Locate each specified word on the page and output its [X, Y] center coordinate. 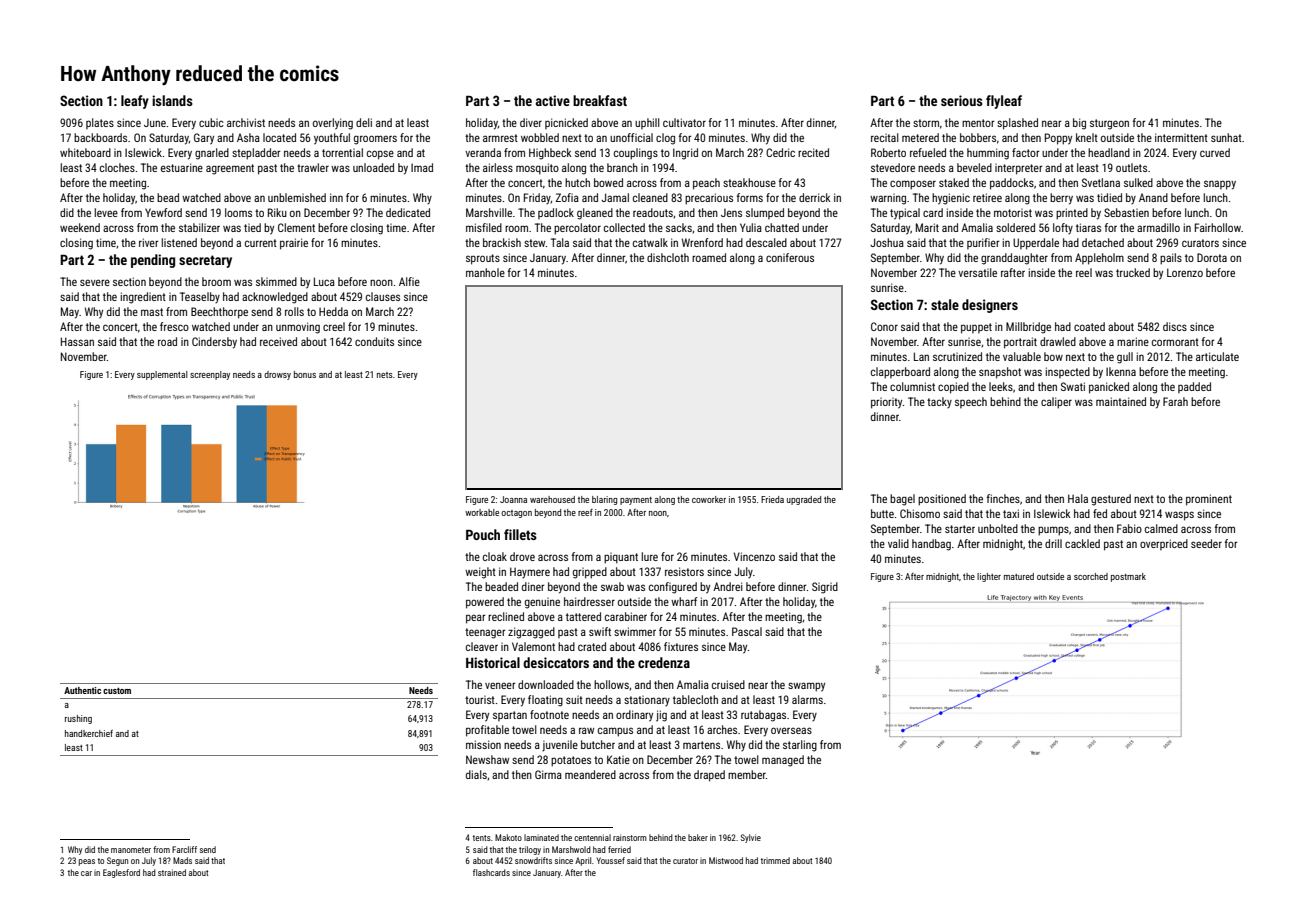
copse [380, 155]
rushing [78, 719]
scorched [1091, 576]
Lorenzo [1185, 272]
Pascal [747, 631]
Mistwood [726, 860]
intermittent [1181, 137]
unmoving [298, 328]
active [553, 100]
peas [87, 862]
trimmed [775, 860]
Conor [884, 326]
